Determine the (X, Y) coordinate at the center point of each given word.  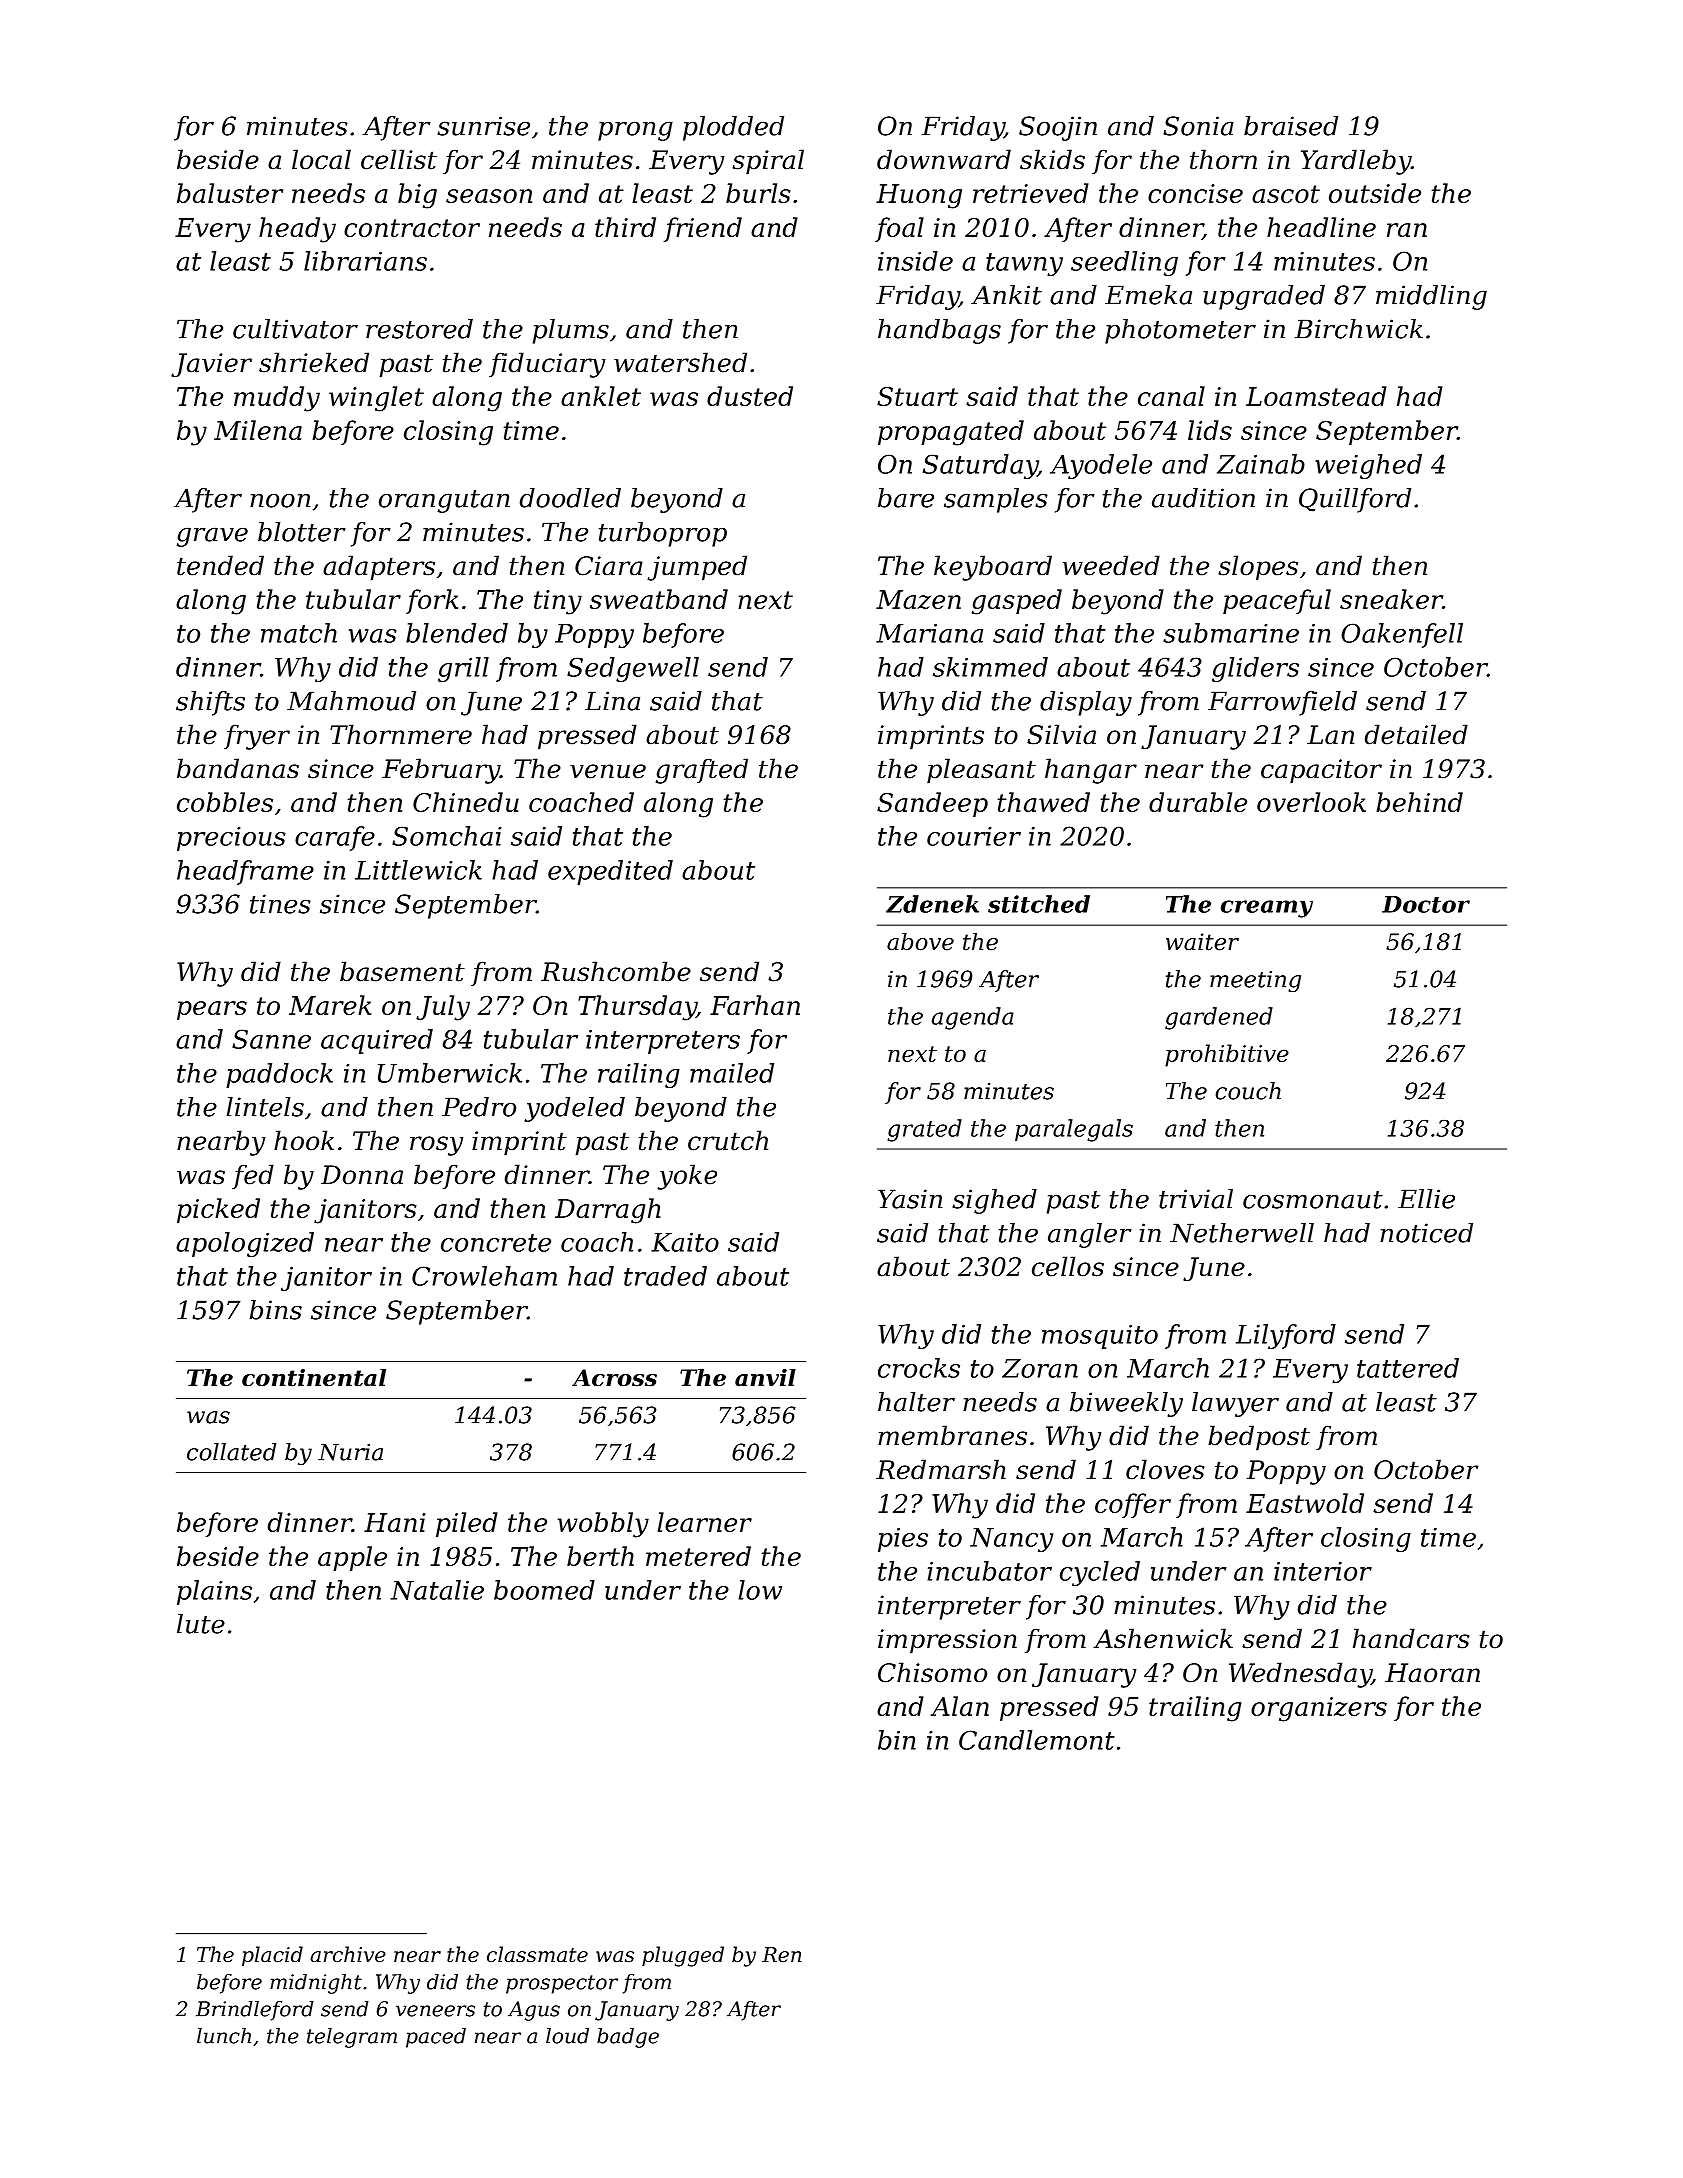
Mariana (929, 633)
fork (432, 601)
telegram (352, 2038)
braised (1291, 126)
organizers (1319, 1709)
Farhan (755, 1005)
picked (218, 1210)
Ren (782, 1955)
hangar (1091, 771)
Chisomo (932, 1672)
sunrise (483, 126)
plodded (733, 128)
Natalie (437, 1590)
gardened (1219, 1018)
